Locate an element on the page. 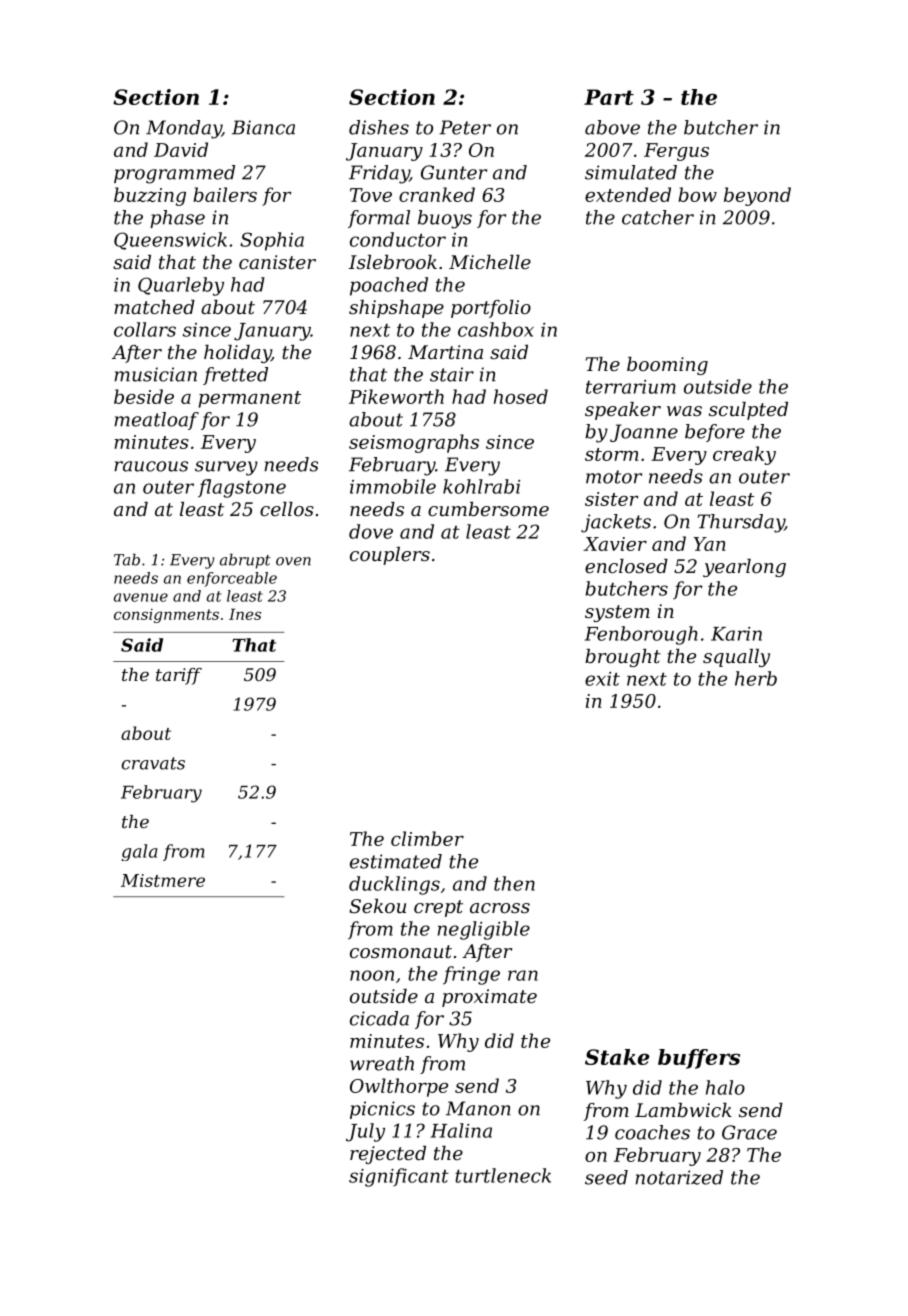  Peter is located at coordinates (465, 127).
